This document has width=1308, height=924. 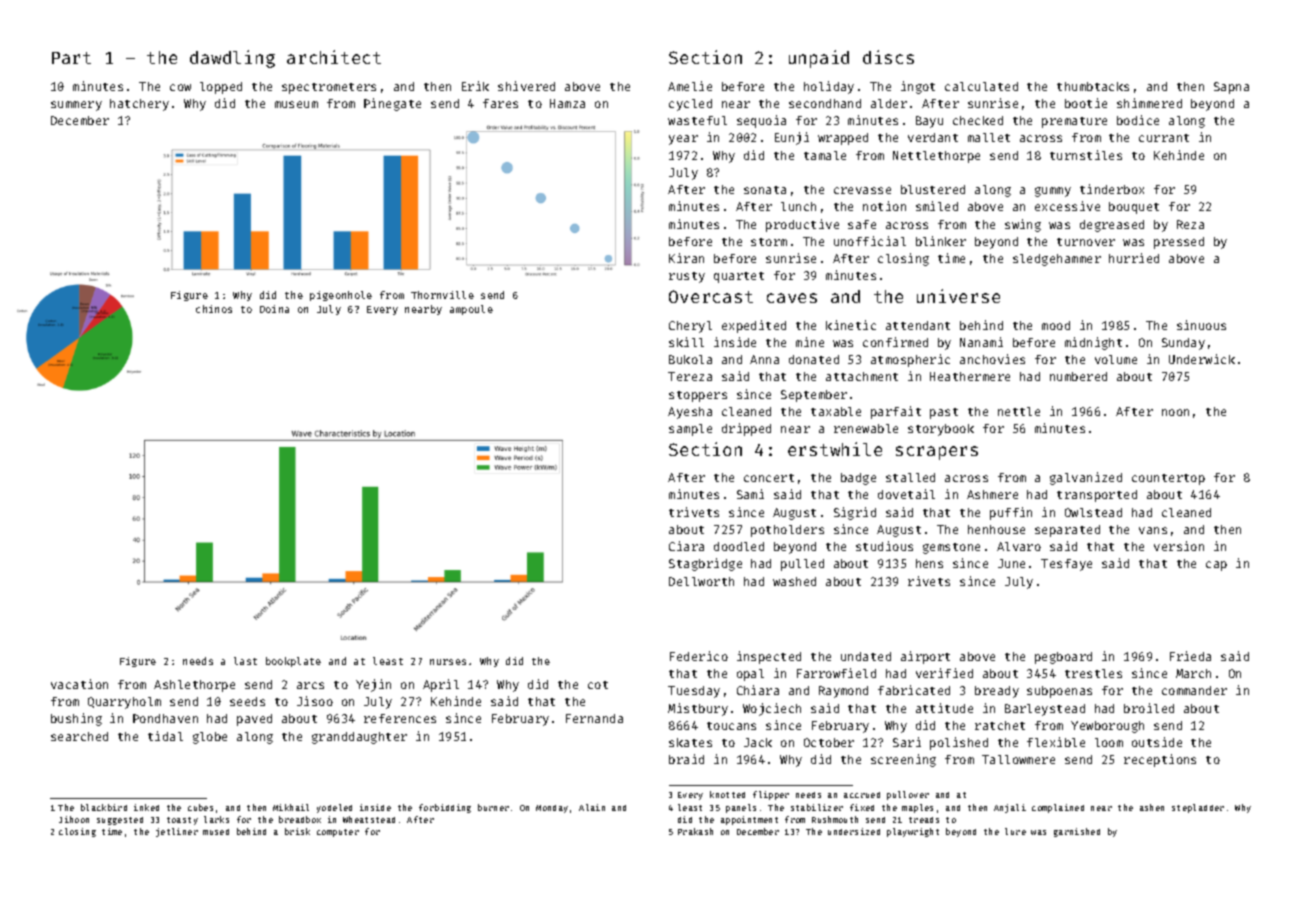 What do you see at coordinates (471, 310) in the document?
I see `ampoule` at bounding box center [471, 310].
